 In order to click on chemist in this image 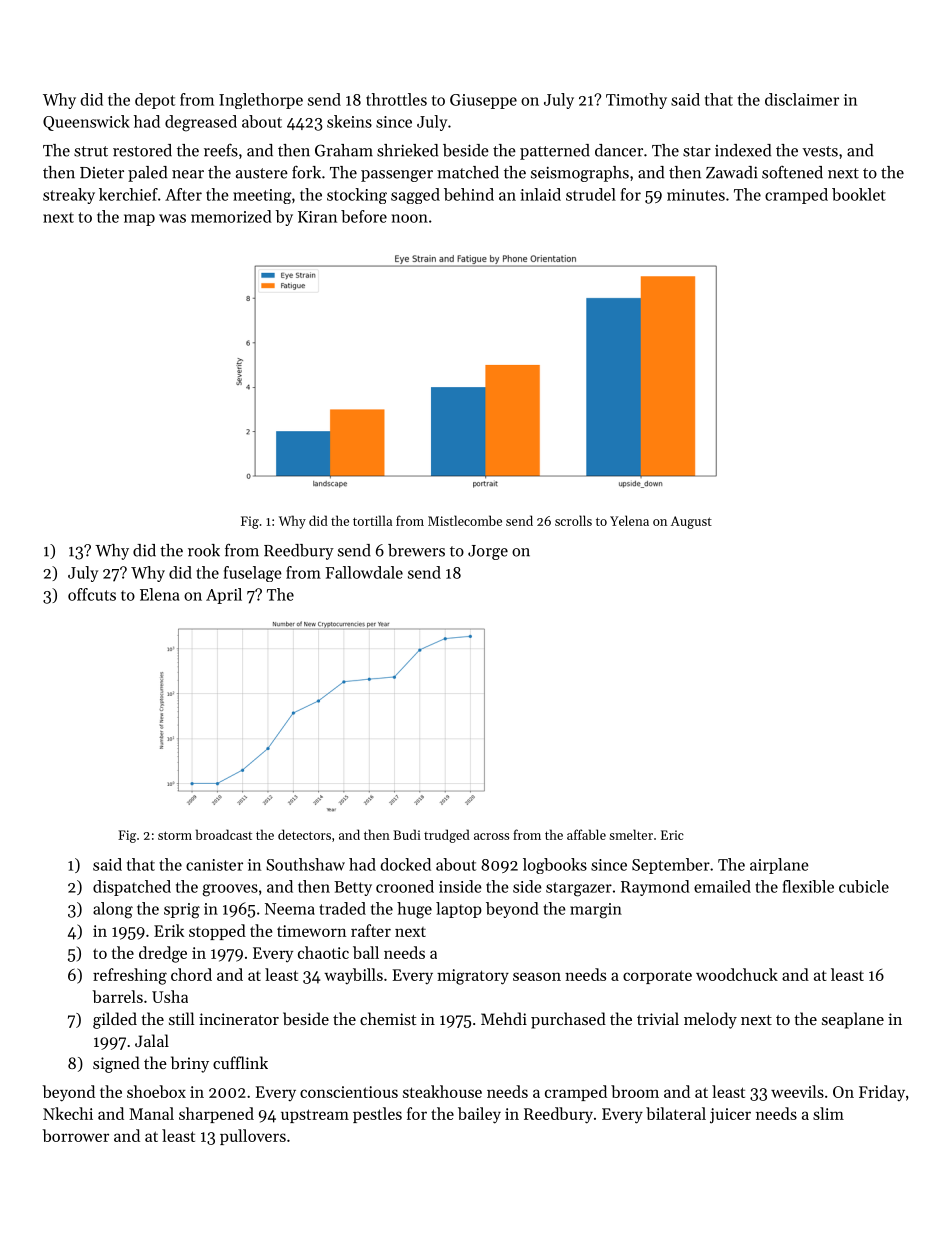, I will do `click(388, 1018)`.
